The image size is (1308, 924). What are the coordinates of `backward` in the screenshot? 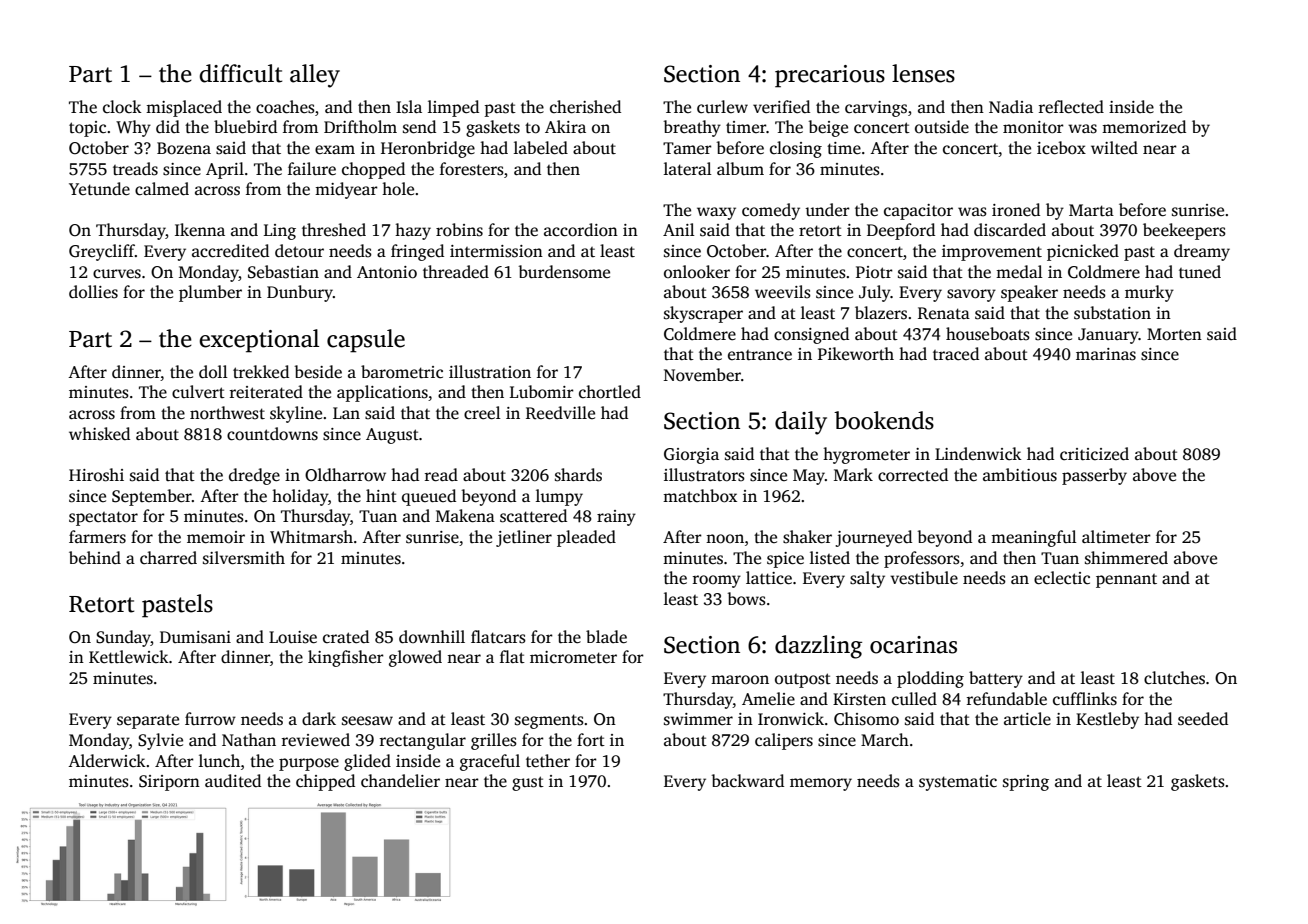 It's located at (747, 780).
